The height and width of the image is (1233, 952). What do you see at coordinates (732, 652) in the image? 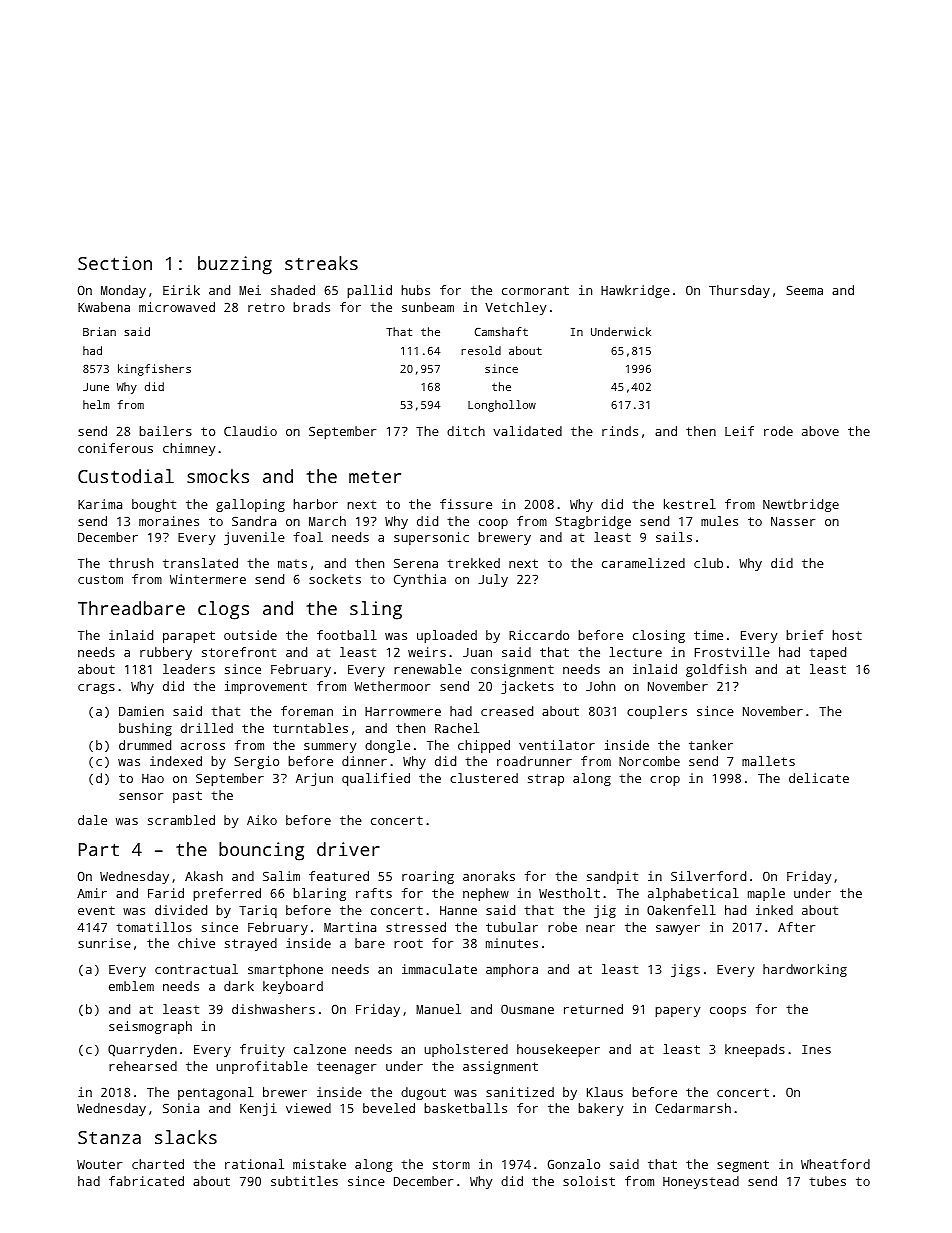
I see `Frostville` at bounding box center [732, 652].
